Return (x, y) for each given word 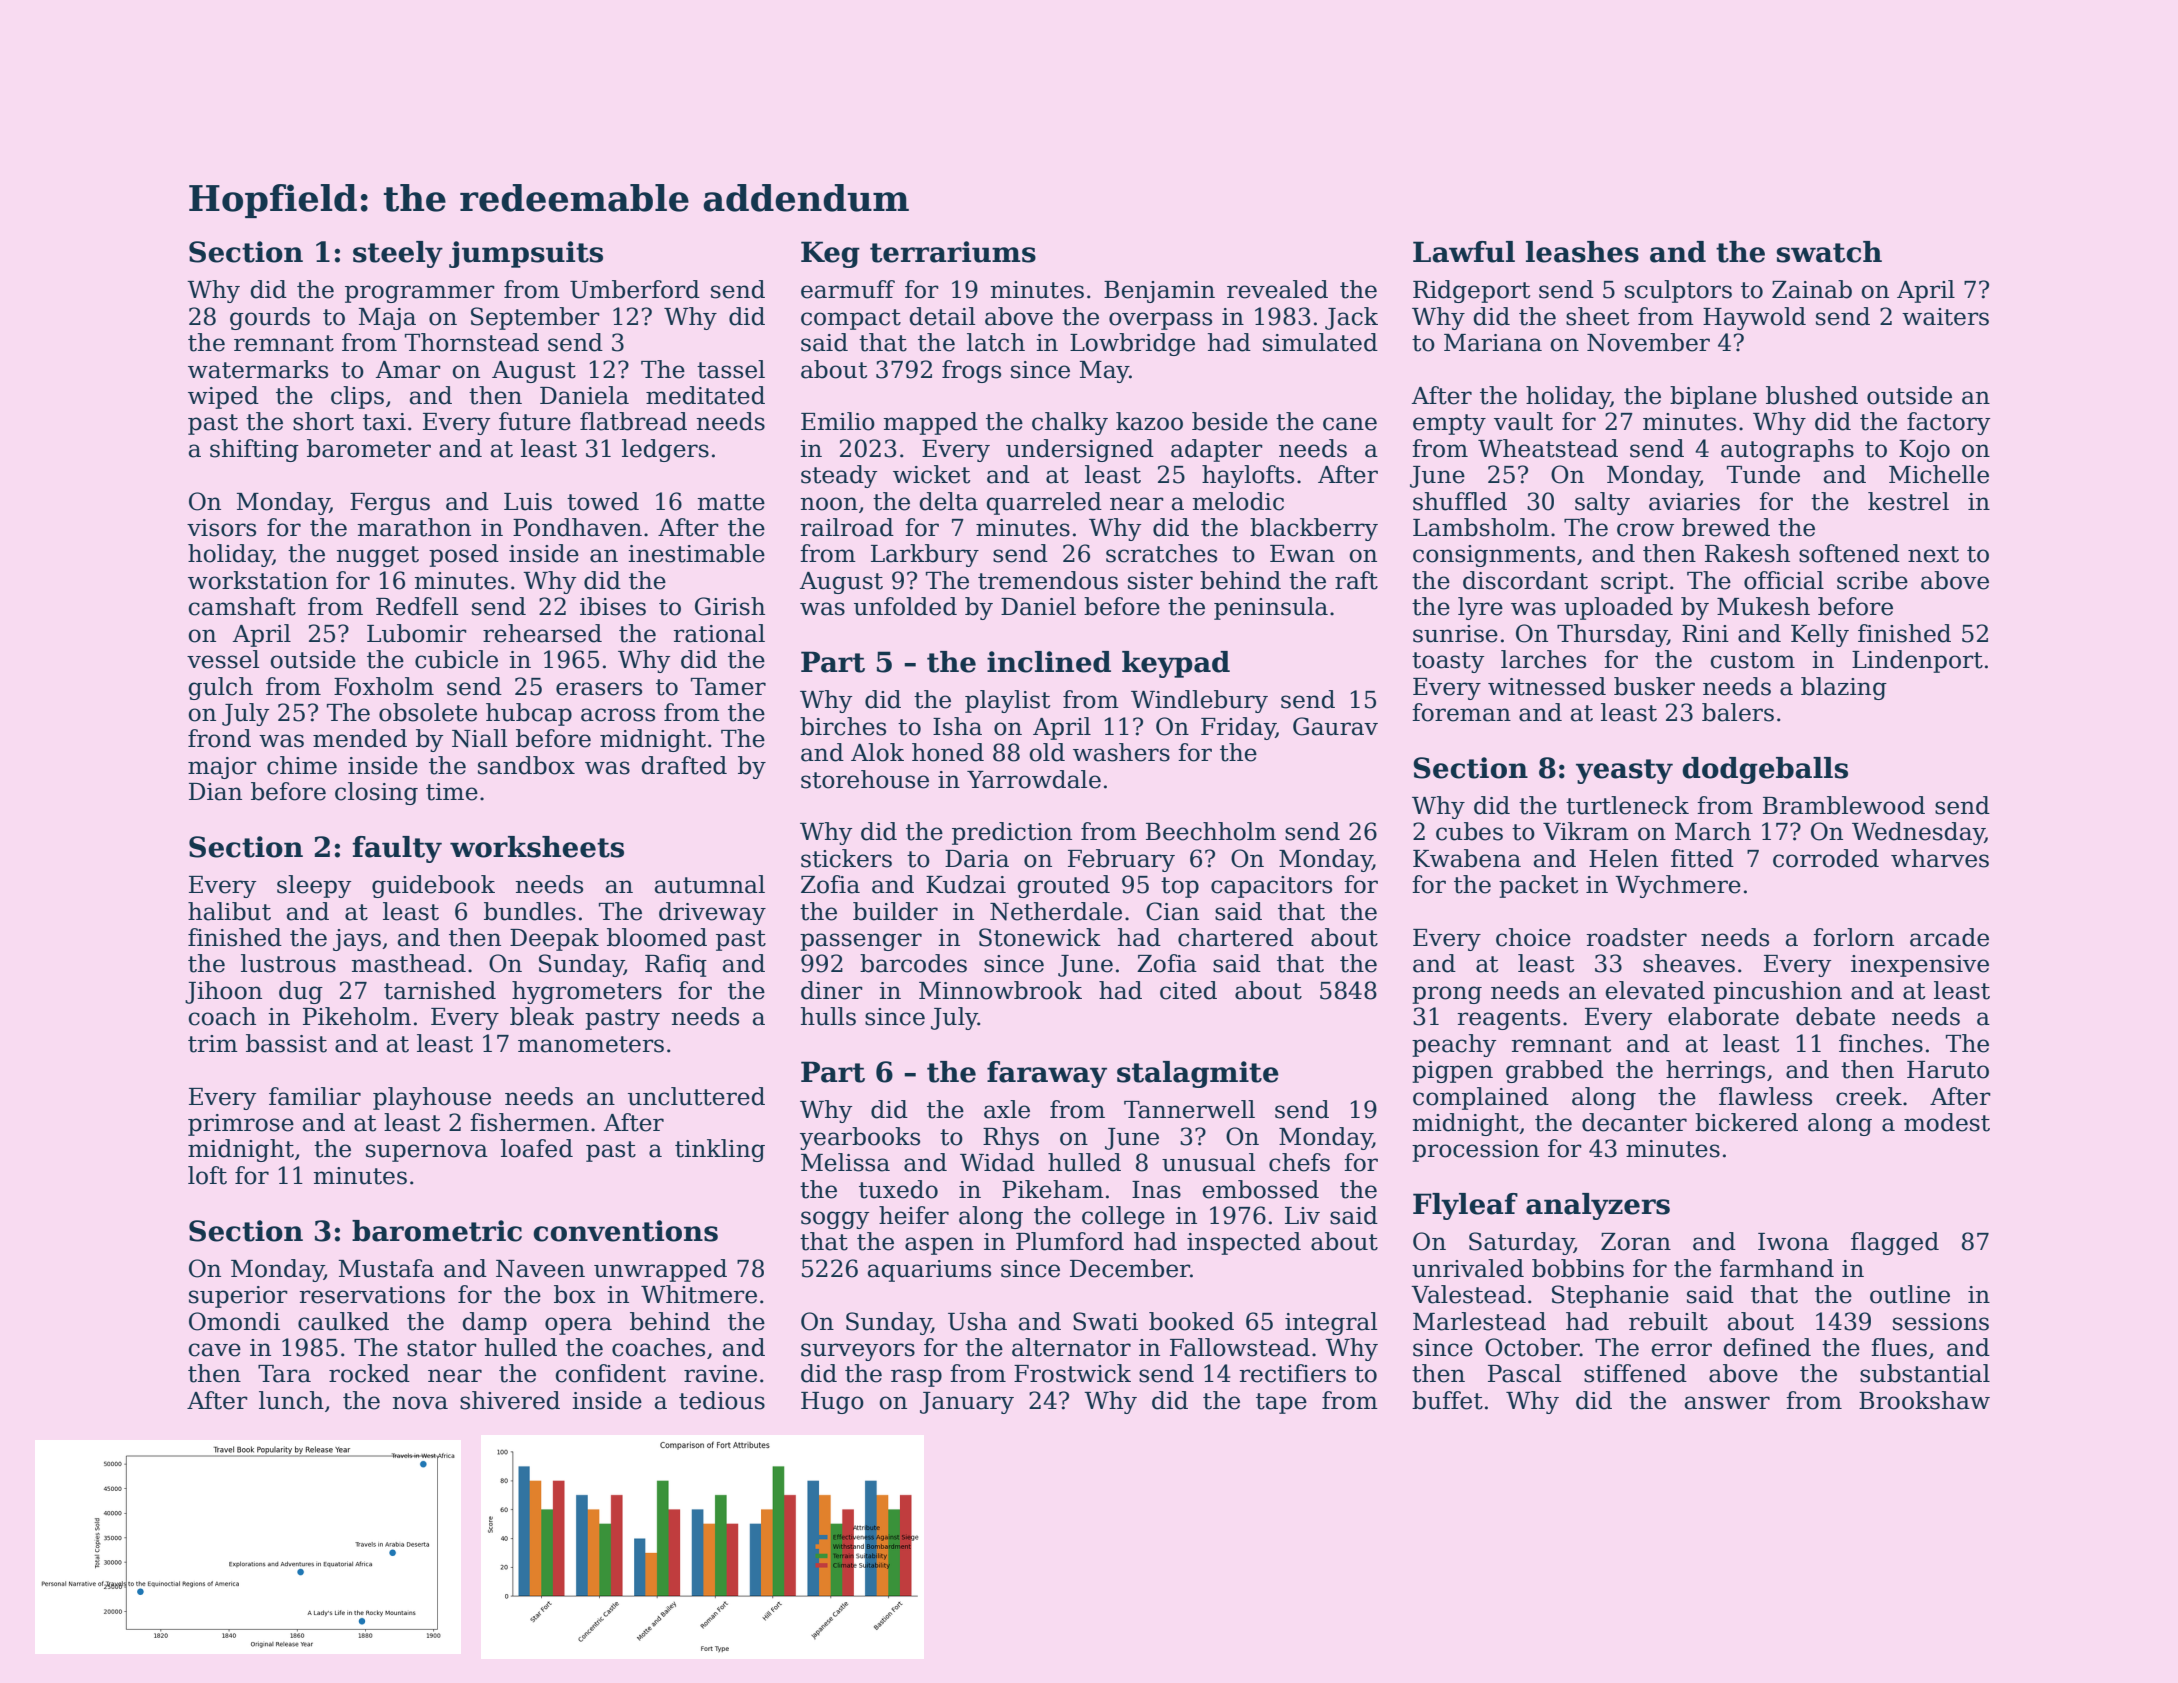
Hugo (832, 1403)
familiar (315, 1096)
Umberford (635, 289)
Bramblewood (1844, 805)
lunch (291, 1400)
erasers (599, 689)
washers (1121, 752)
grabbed (1555, 1071)
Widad (997, 1162)
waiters (1945, 317)
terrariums (953, 252)
